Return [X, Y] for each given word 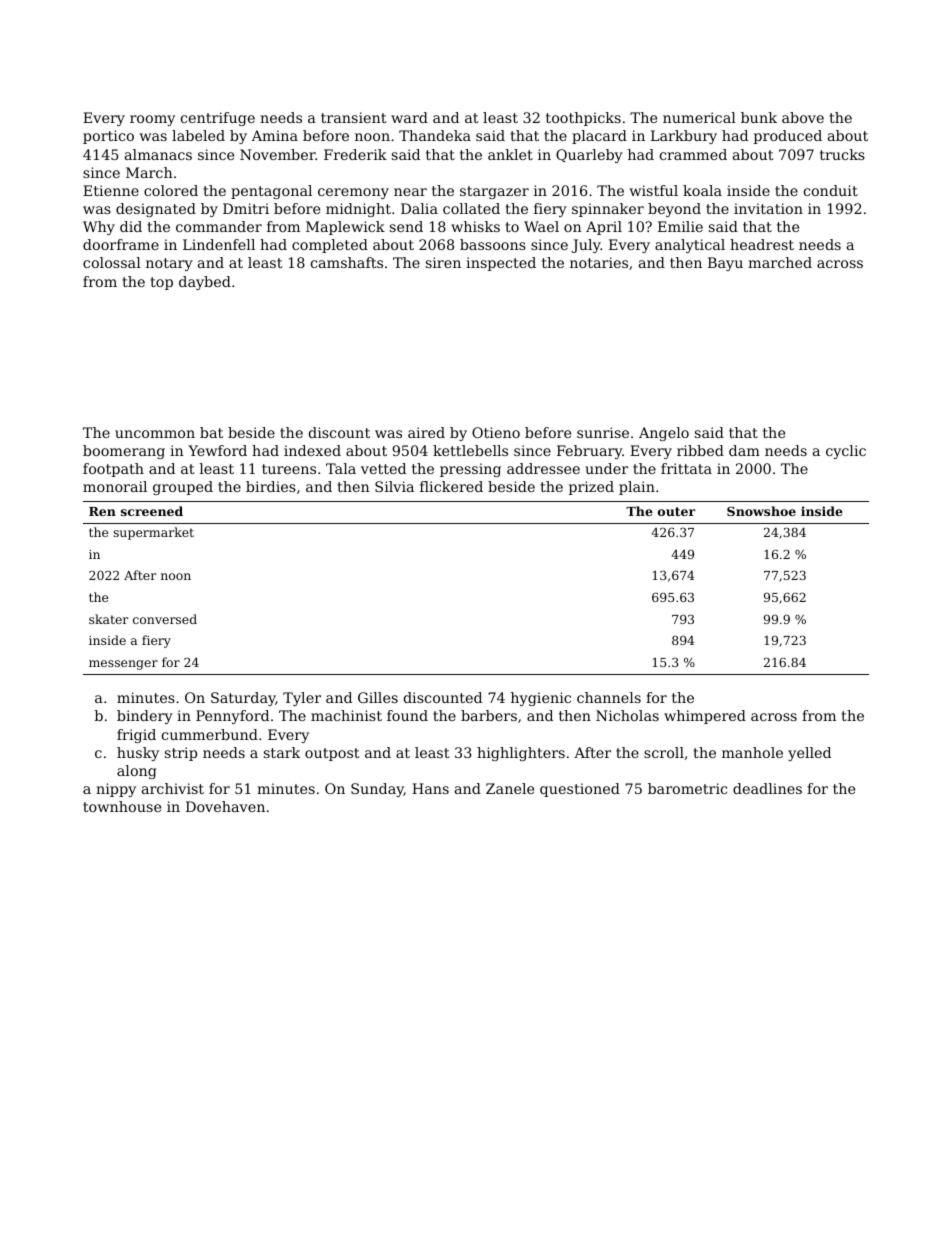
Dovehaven [225, 806]
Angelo [664, 434]
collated [471, 208]
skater [108, 619]
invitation [768, 208]
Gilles [378, 697]
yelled [809, 754]
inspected [501, 264]
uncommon [155, 434]
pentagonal [271, 192]
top [161, 283]
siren [443, 262]
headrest [762, 244]
